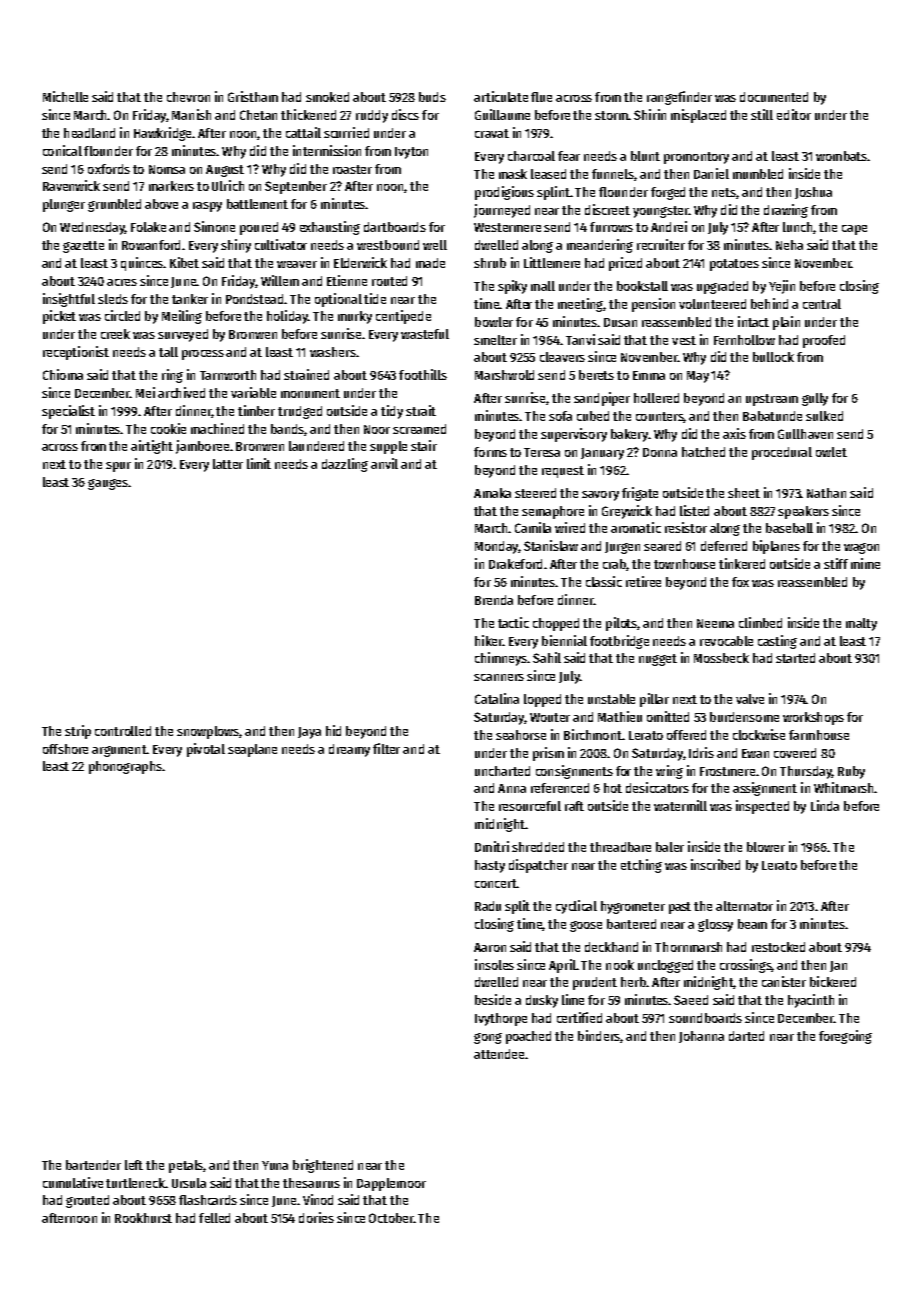  Describe the element at coordinates (813, 718) in the page. I see `workshops` at that location.
